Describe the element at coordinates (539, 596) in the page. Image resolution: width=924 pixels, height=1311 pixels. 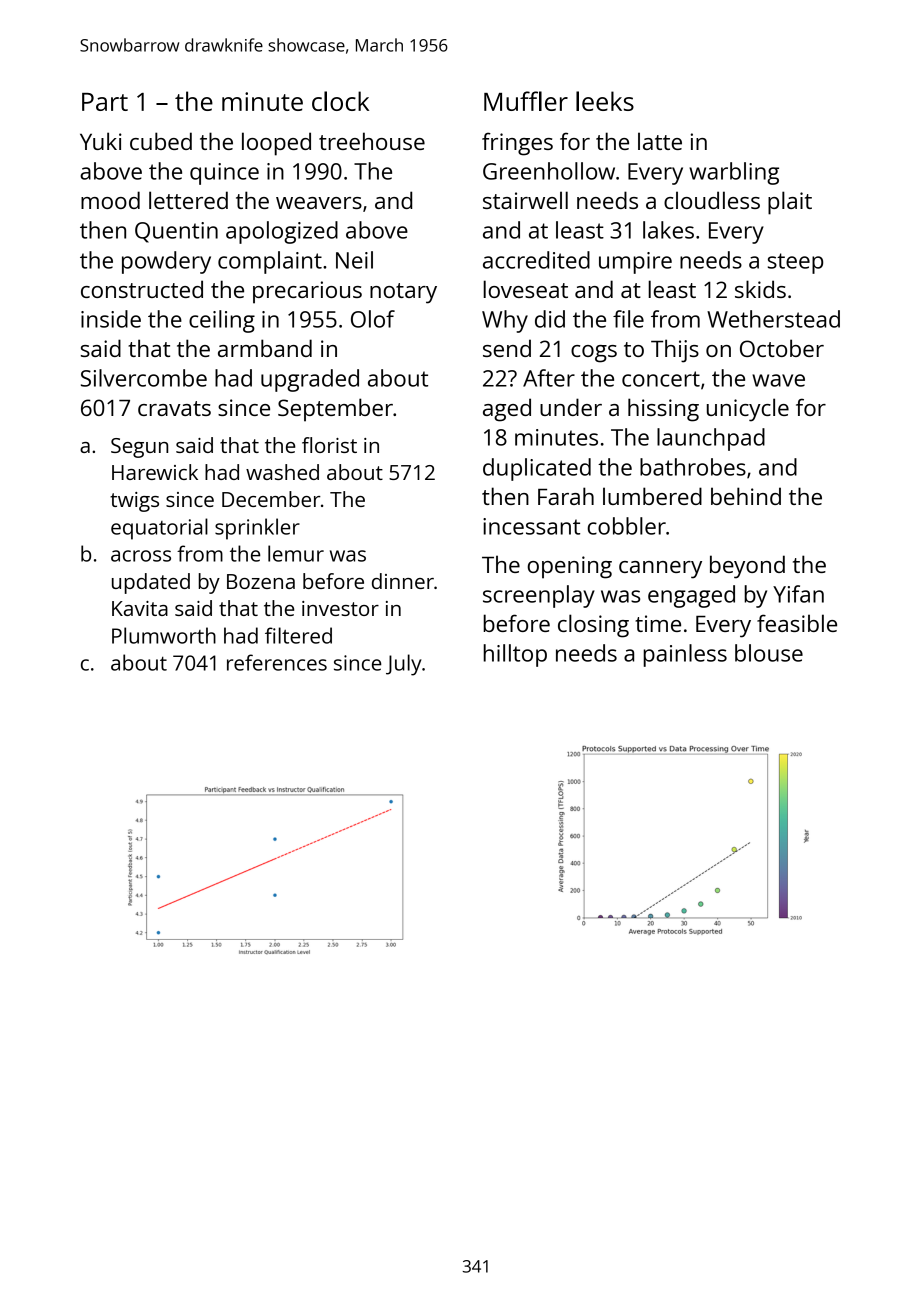
I see `screenplay` at that location.
